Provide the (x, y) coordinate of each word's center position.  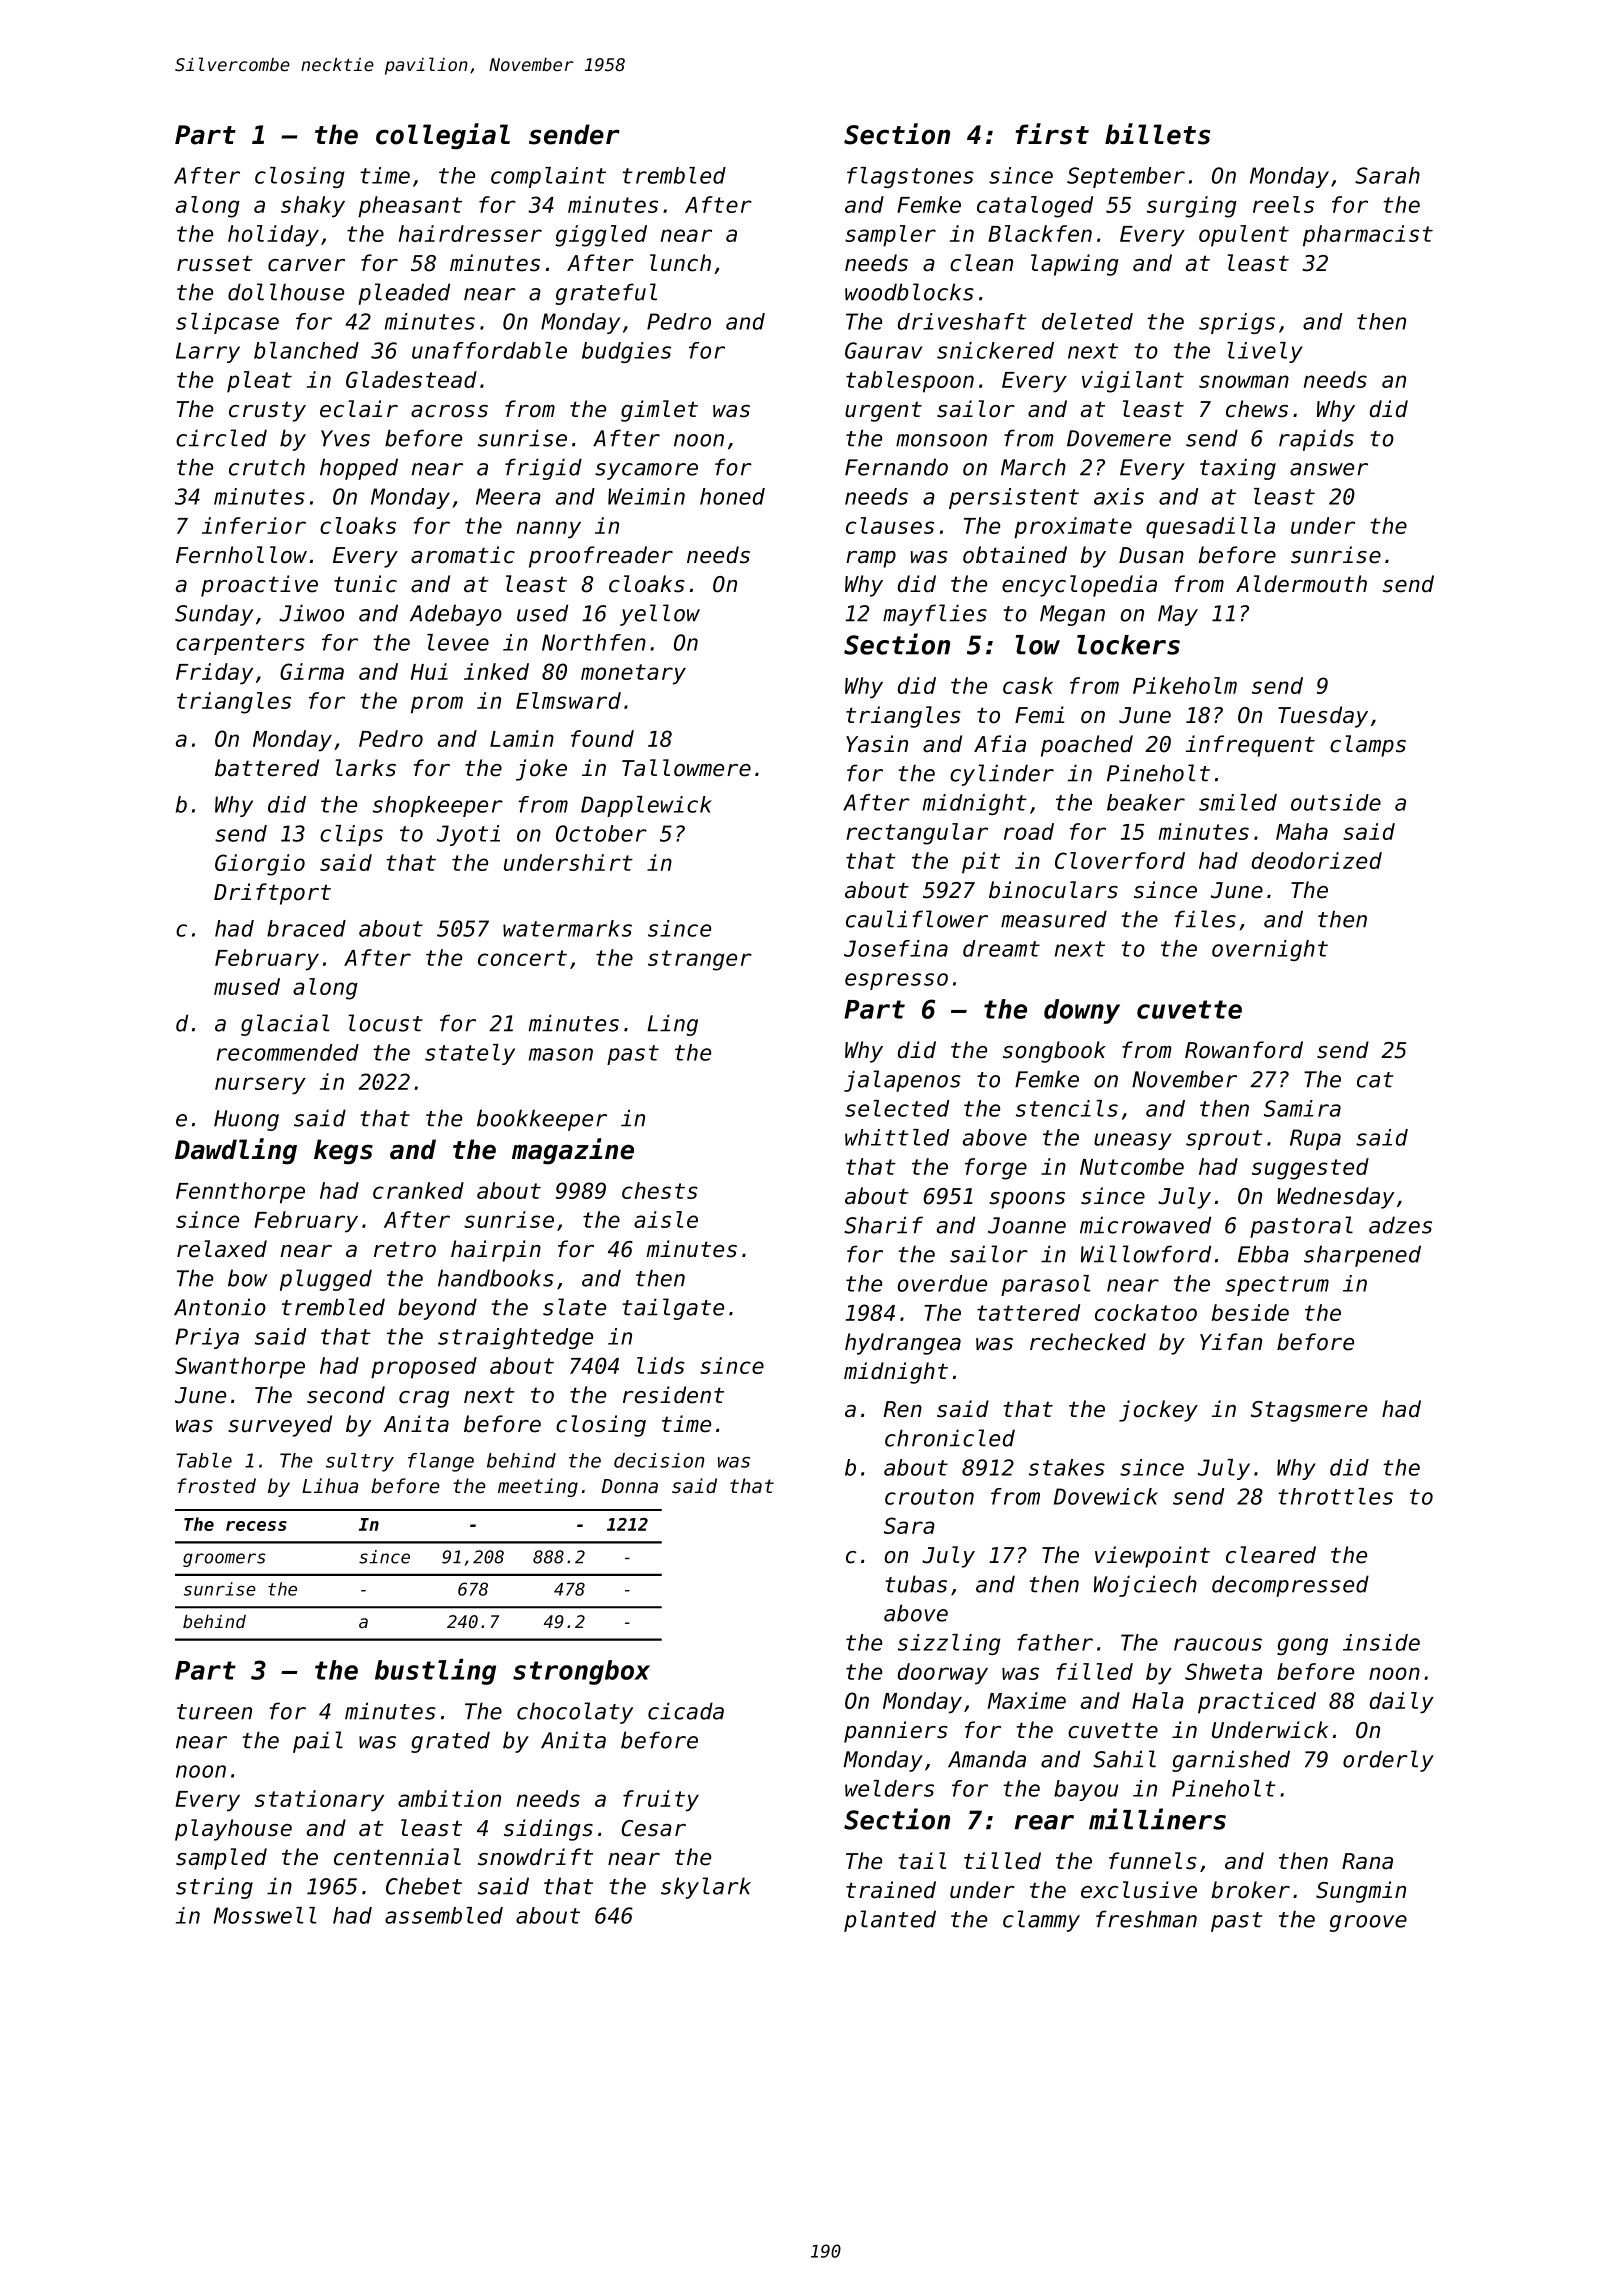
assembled (444, 1915)
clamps (1368, 746)
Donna (630, 1486)
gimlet (659, 411)
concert (522, 958)
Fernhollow (241, 555)
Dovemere (1119, 438)
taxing (1238, 469)
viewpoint (1152, 1557)
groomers (224, 1560)
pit (981, 863)
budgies (626, 352)
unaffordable (489, 350)
